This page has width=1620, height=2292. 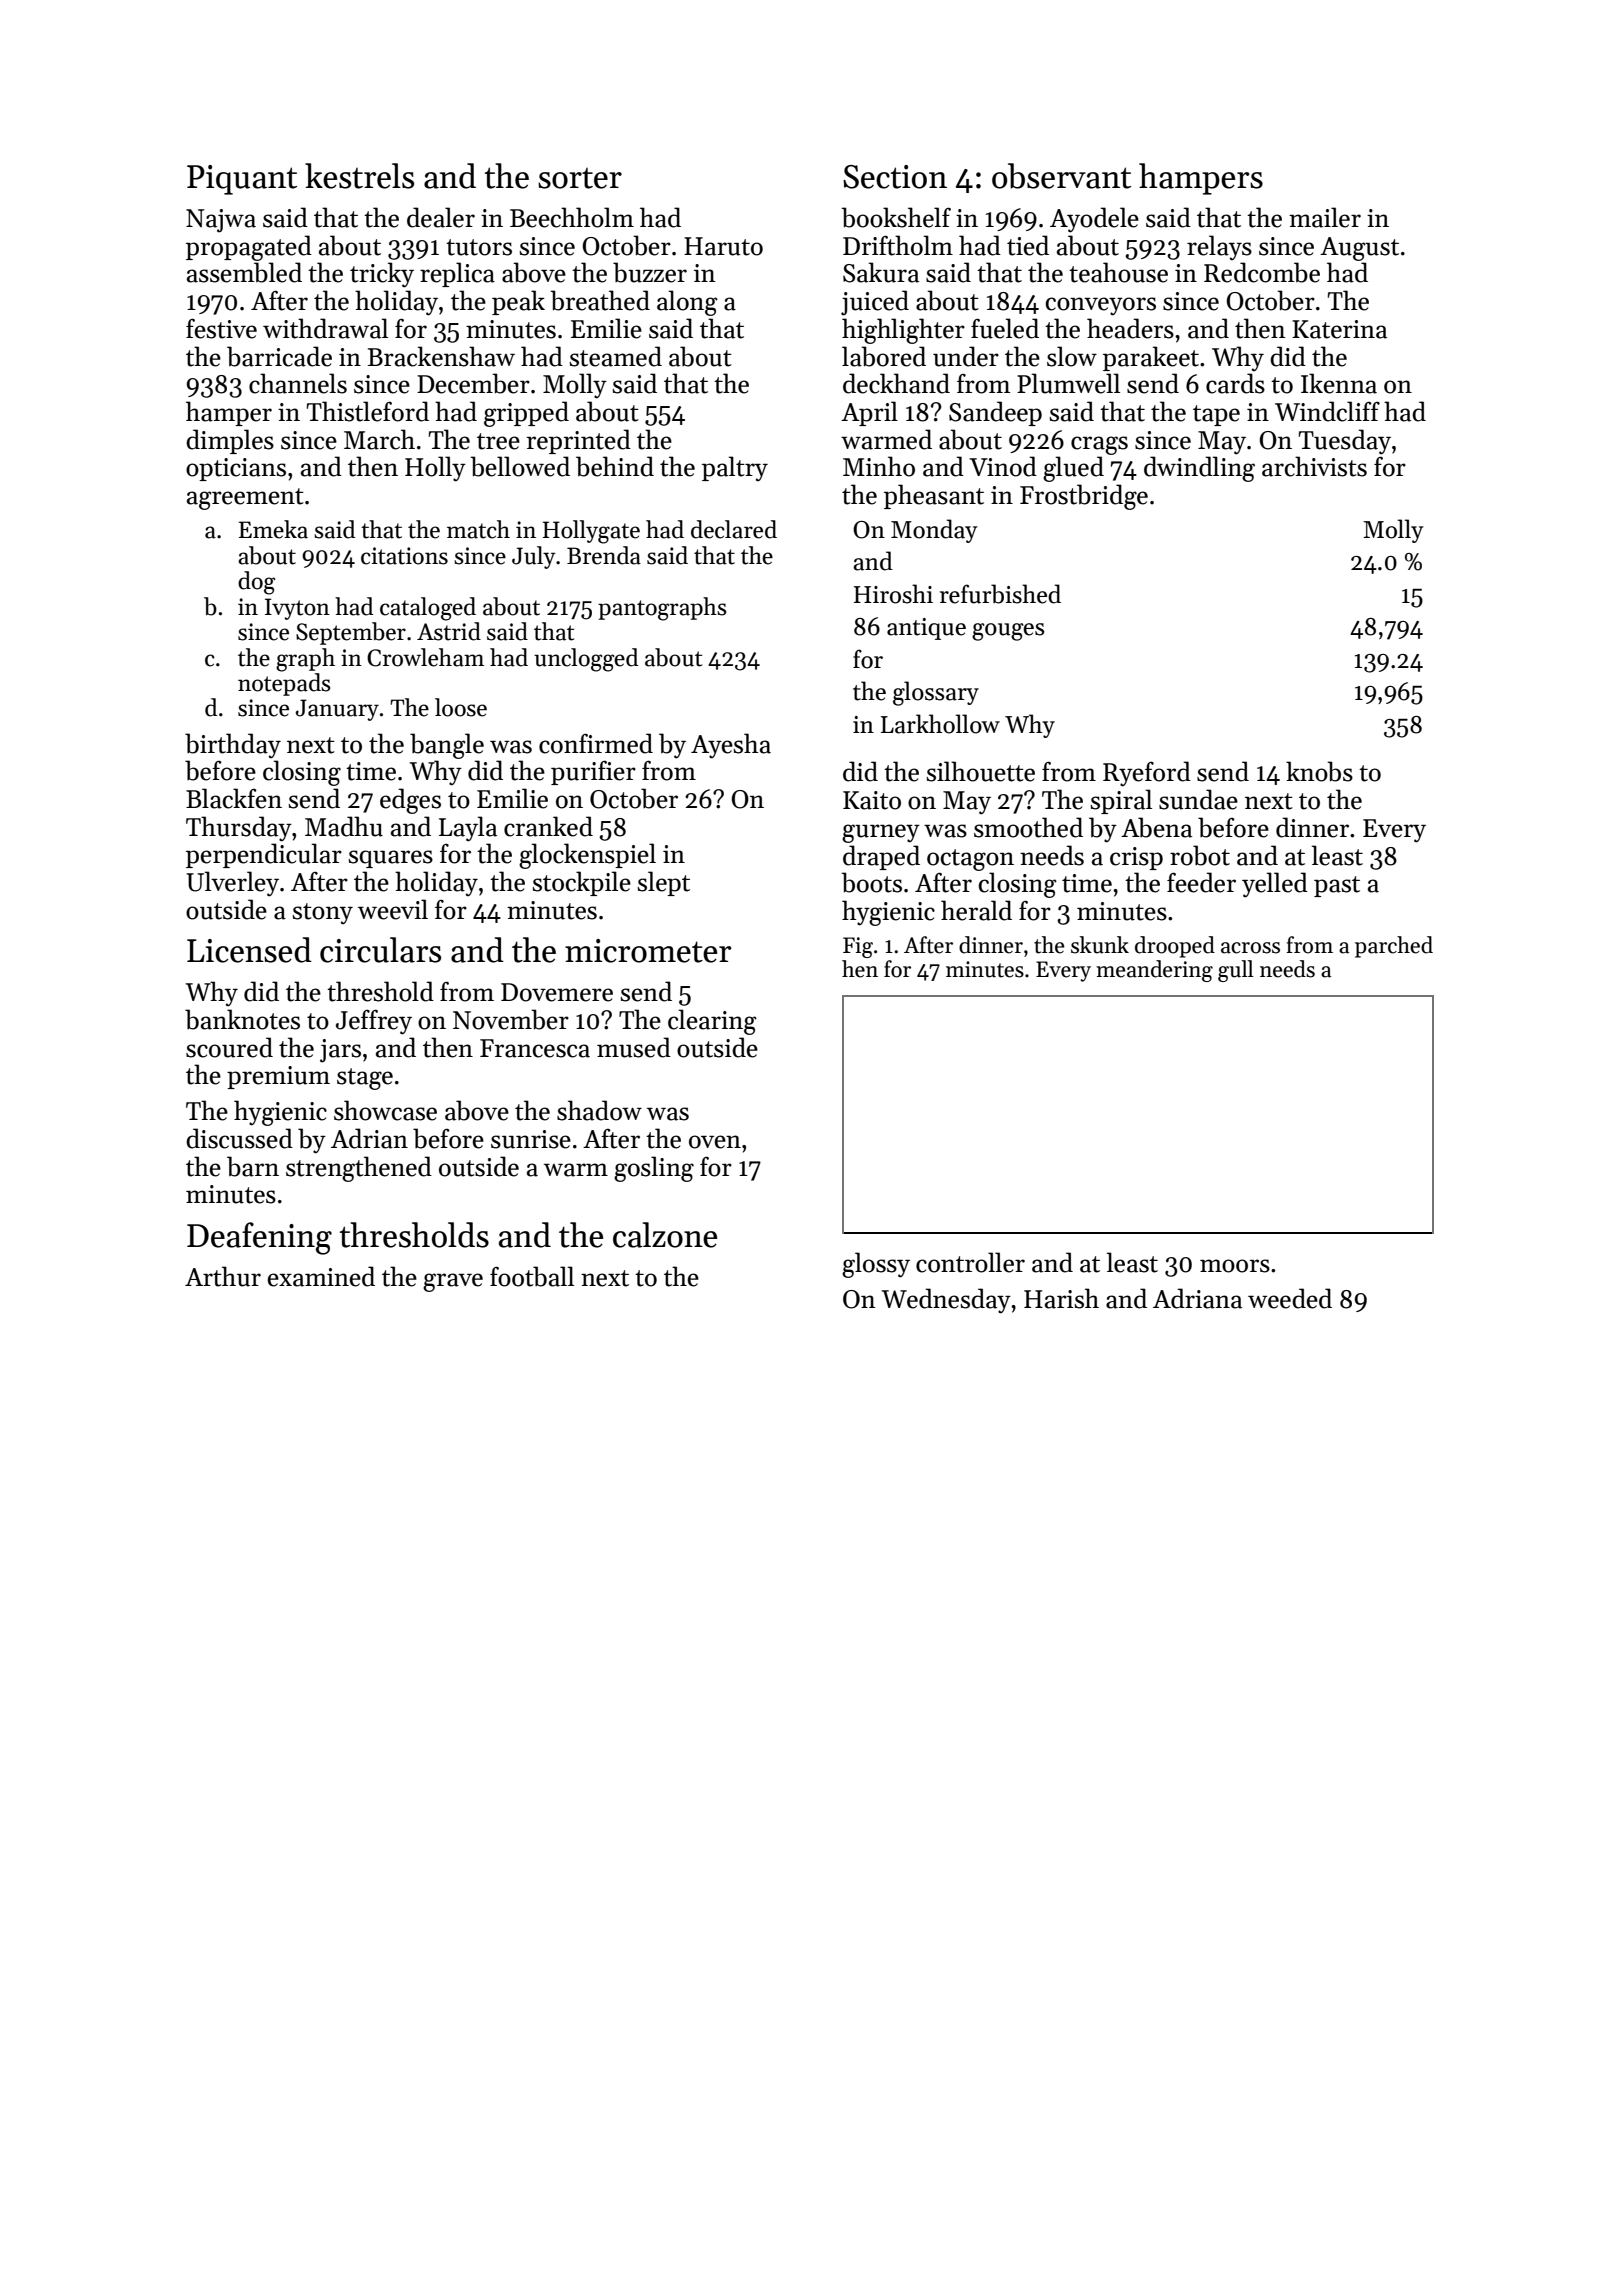 I want to click on oven, so click(x=715, y=1142).
